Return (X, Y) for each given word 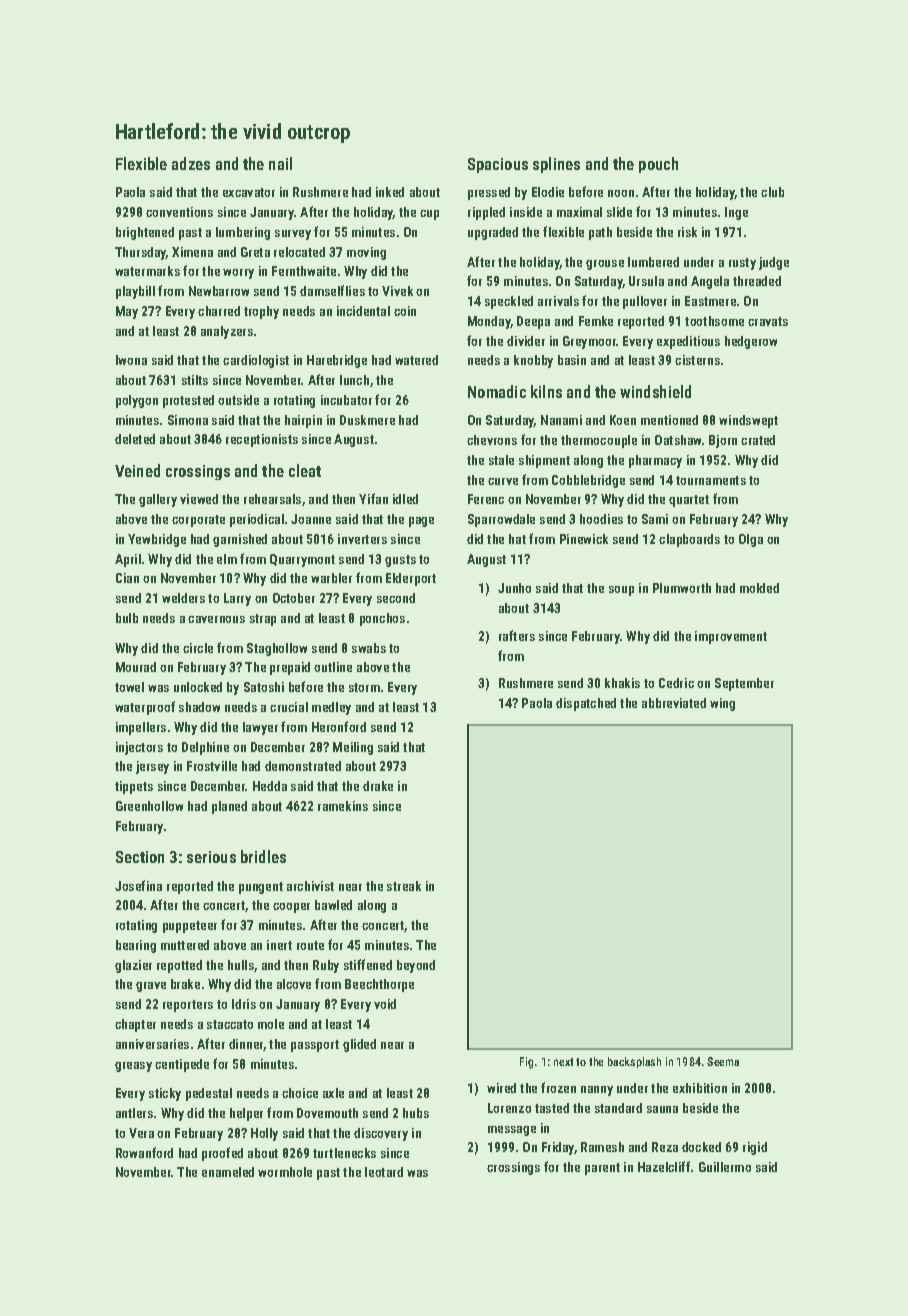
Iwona (131, 360)
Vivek (397, 291)
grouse (605, 265)
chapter (135, 1025)
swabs (369, 648)
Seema (723, 1061)
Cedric (676, 683)
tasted (552, 1108)
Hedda (270, 786)
